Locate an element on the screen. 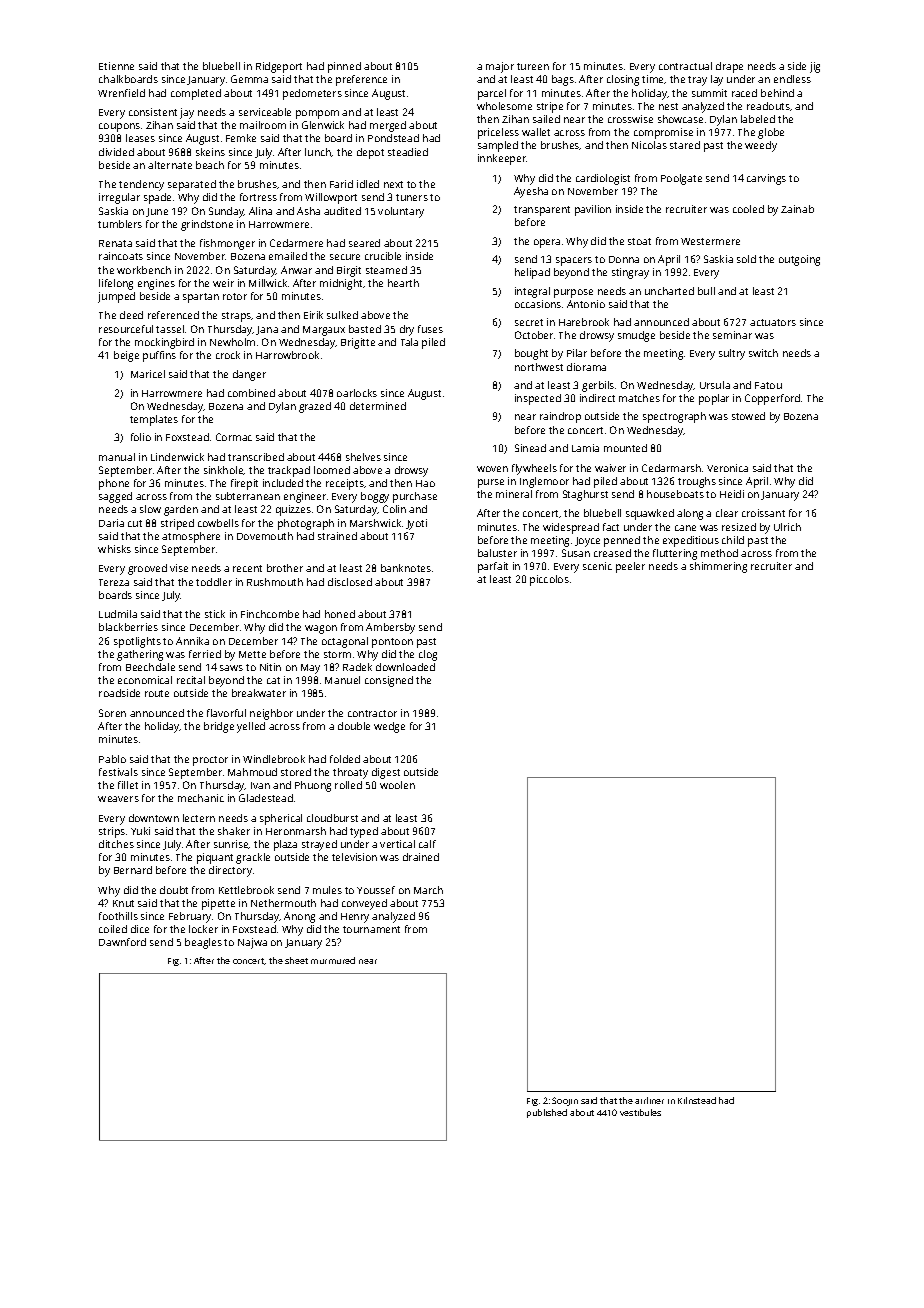  October is located at coordinates (534, 335).
